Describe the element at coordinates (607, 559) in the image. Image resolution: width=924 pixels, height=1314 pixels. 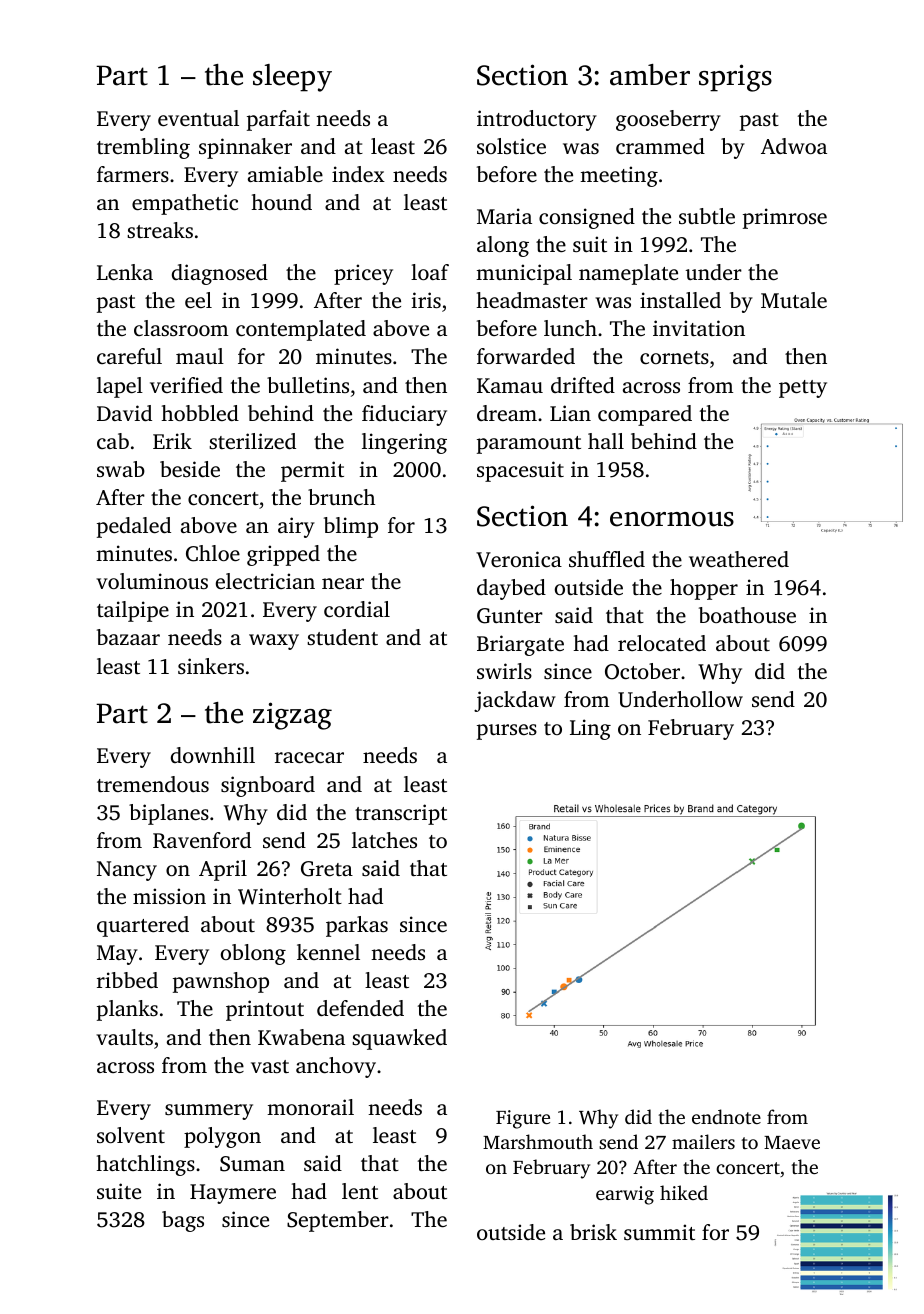
I see `shuffled` at that location.
